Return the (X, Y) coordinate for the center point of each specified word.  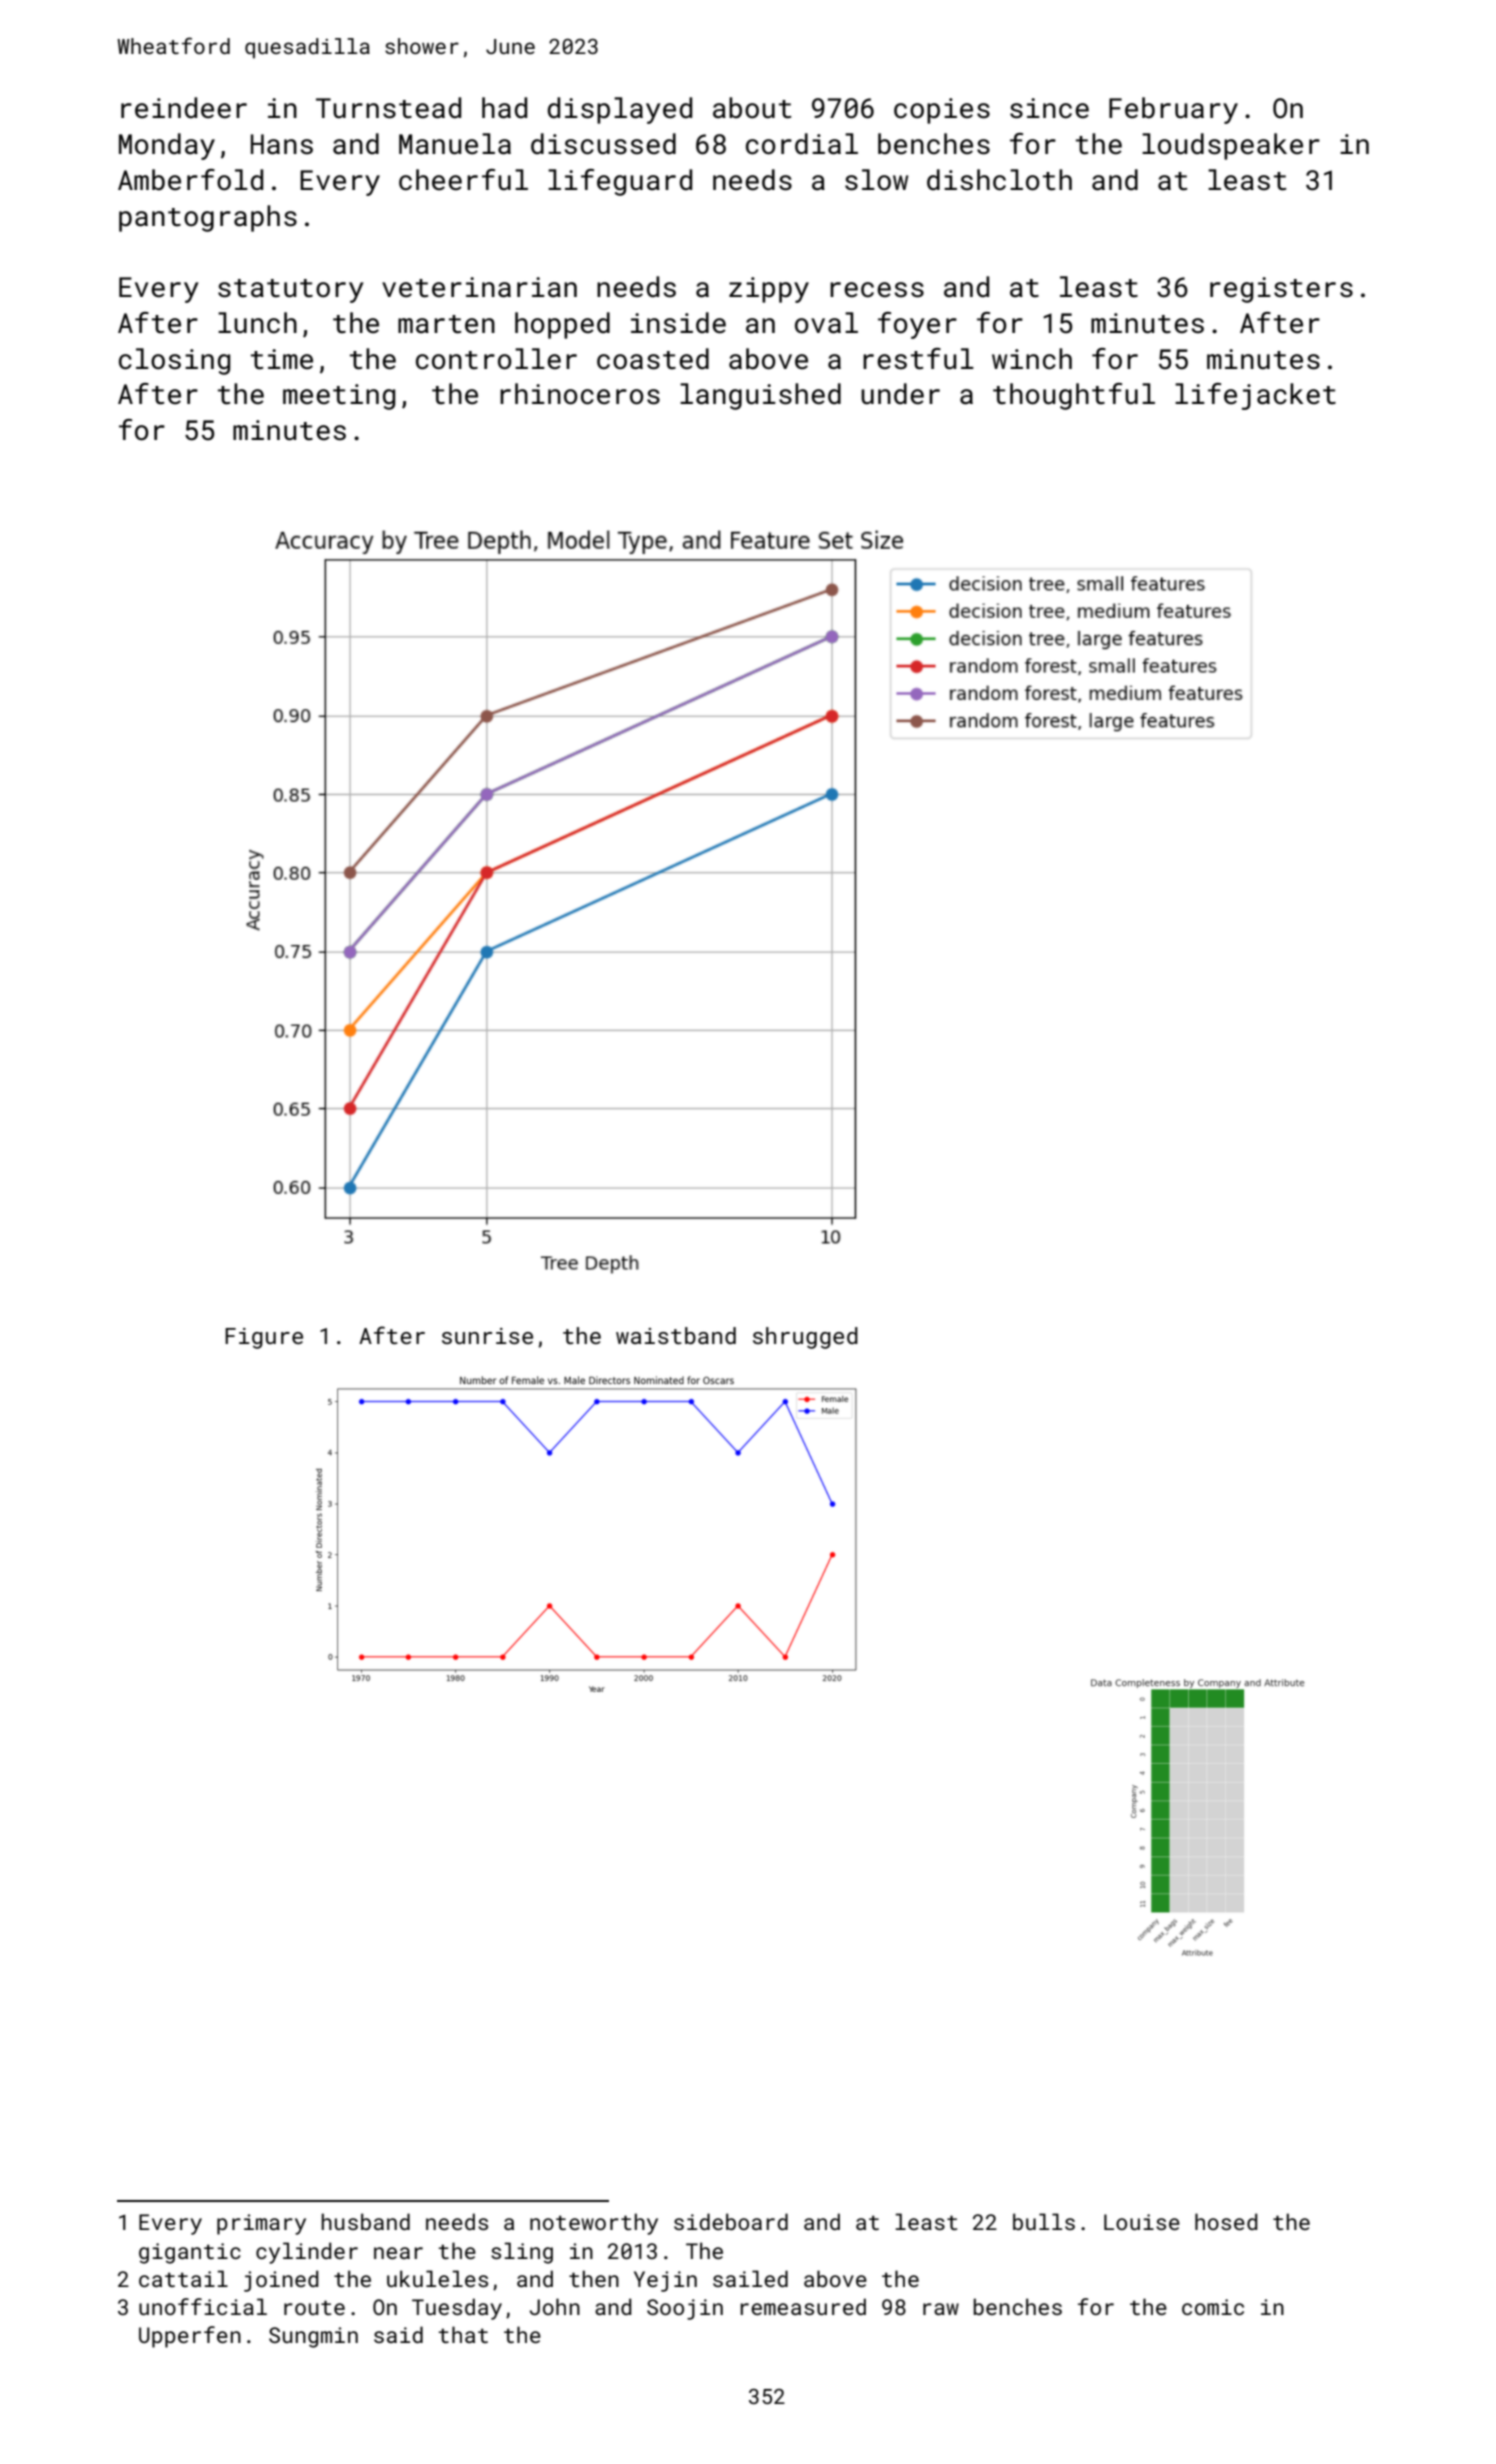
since (1049, 108)
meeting (339, 397)
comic (1213, 2307)
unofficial (203, 2306)
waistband (676, 1335)
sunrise (487, 1336)
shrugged (805, 1338)
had (504, 108)
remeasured (803, 2306)
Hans (282, 144)
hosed (1226, 2221)
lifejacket (1255, 396)
